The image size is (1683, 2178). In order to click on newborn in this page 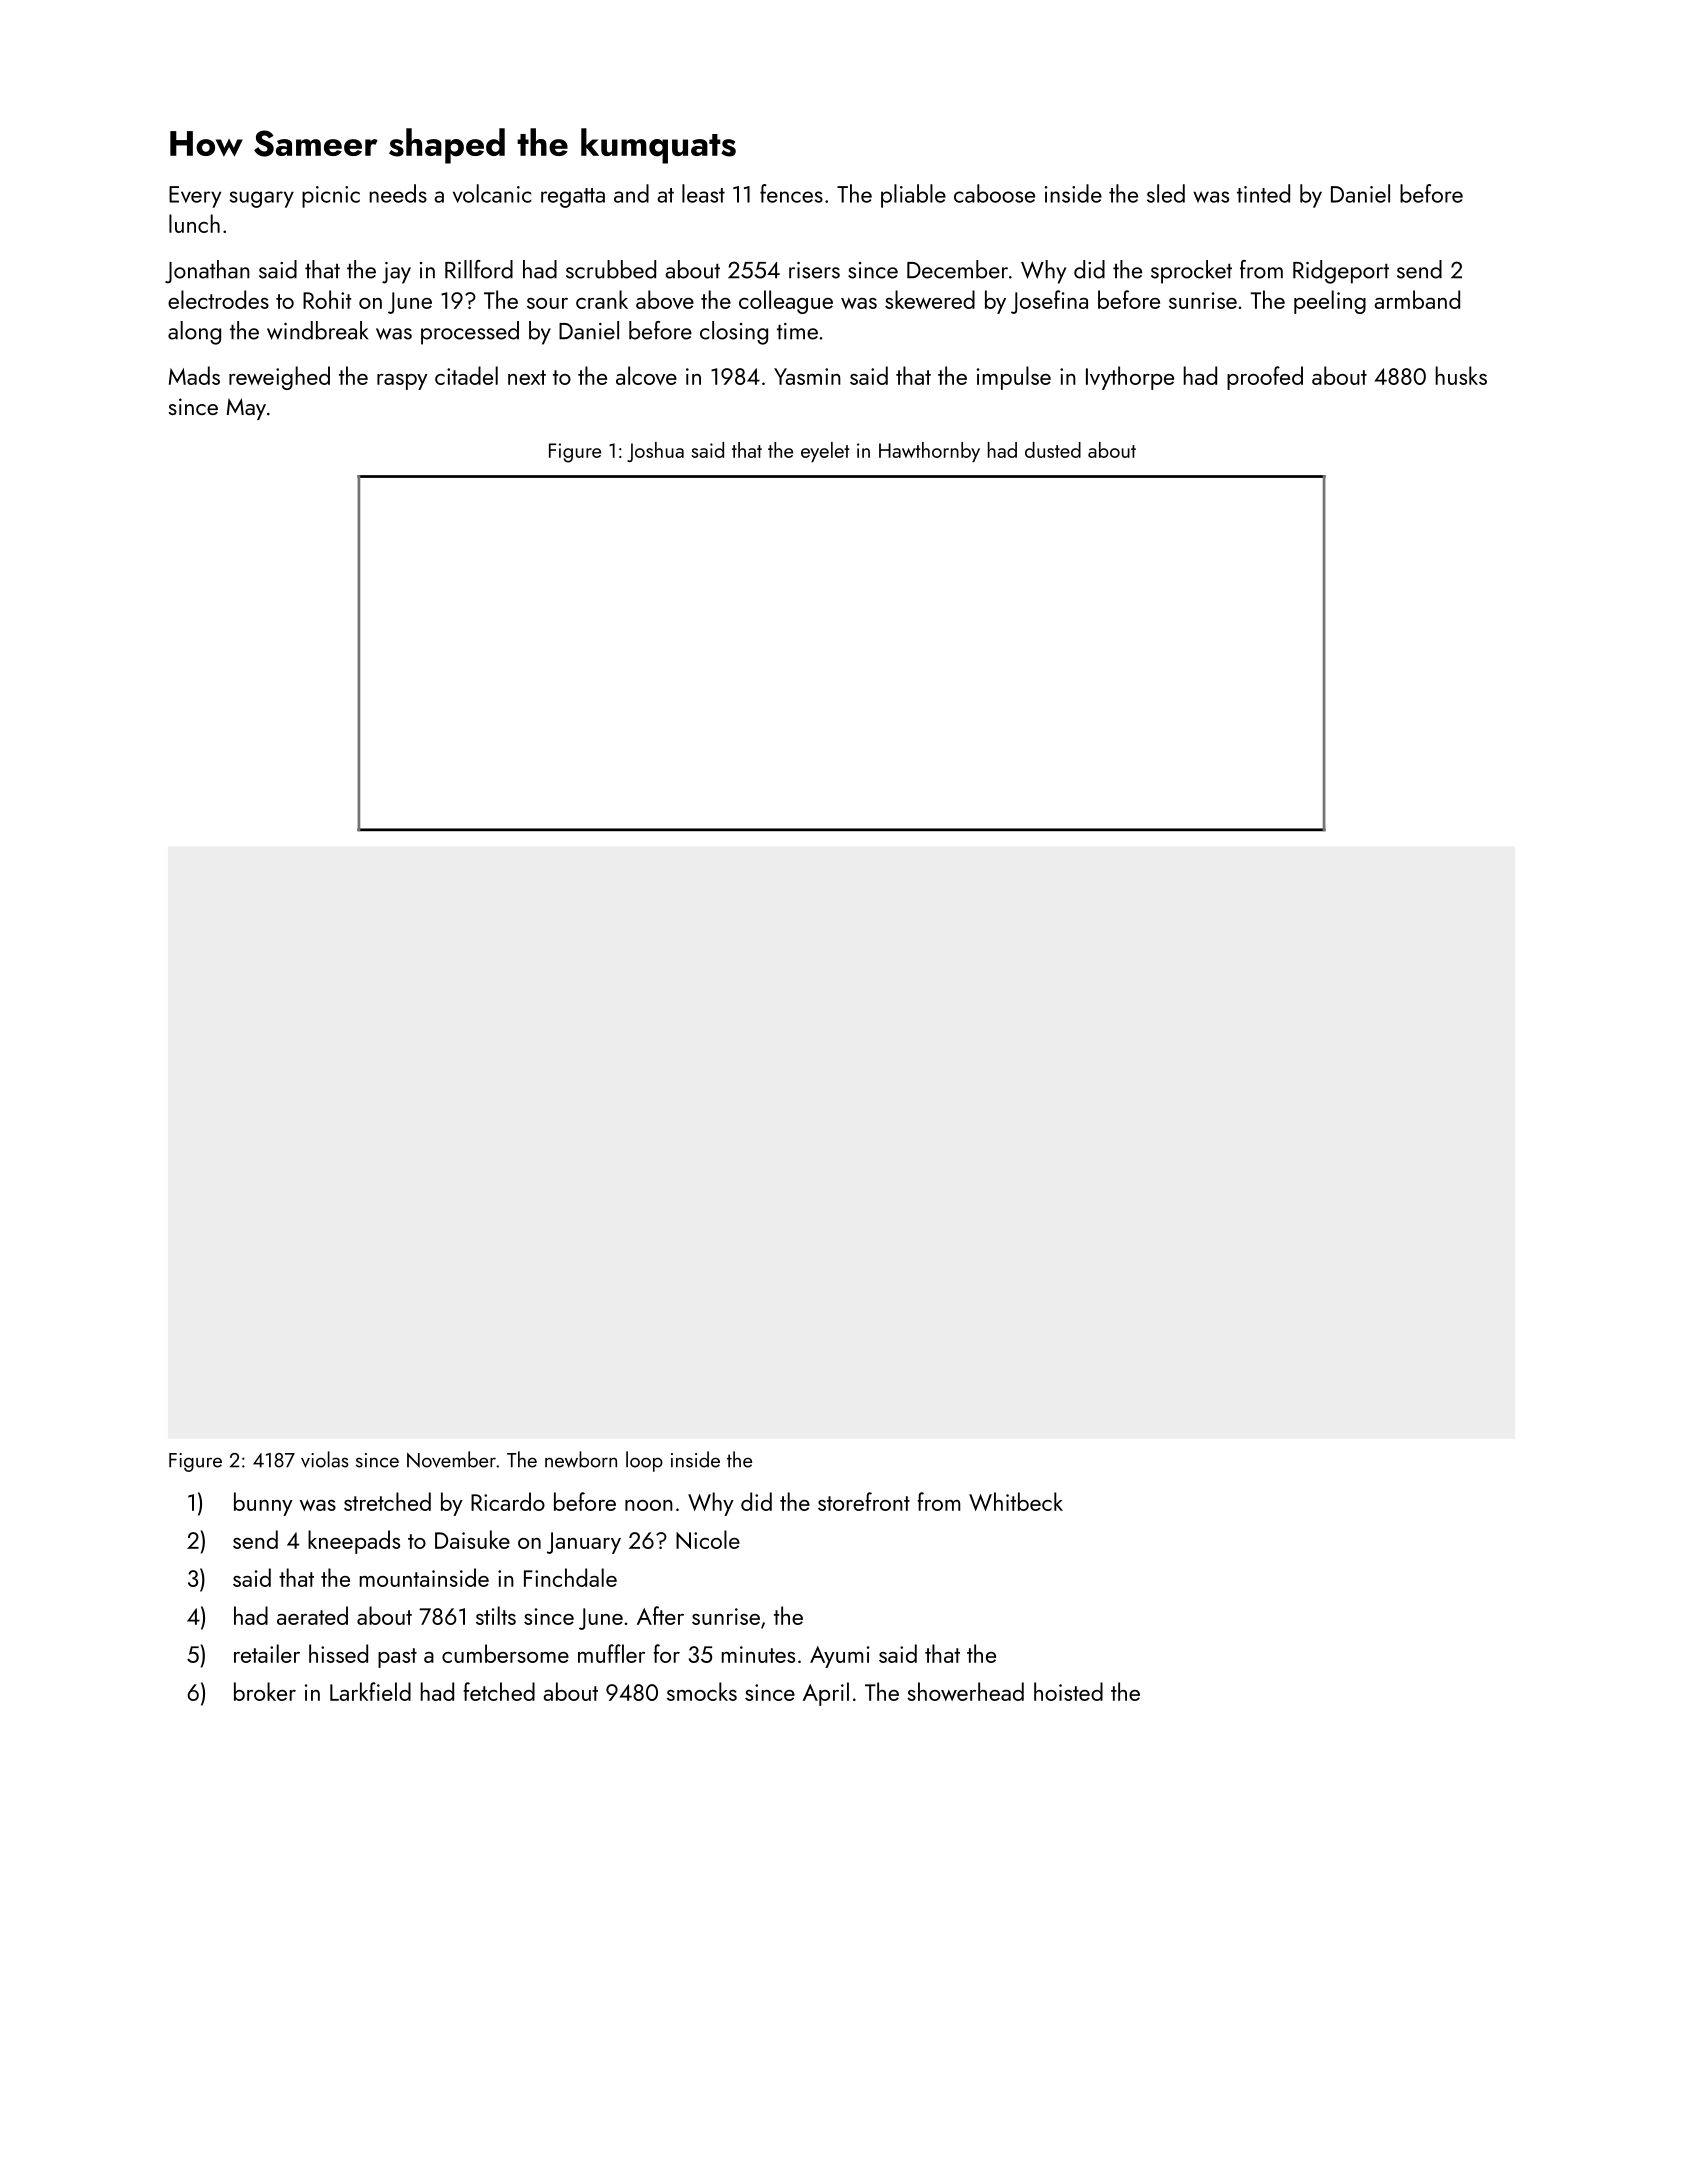, I will do `click(581, 1459)`.
